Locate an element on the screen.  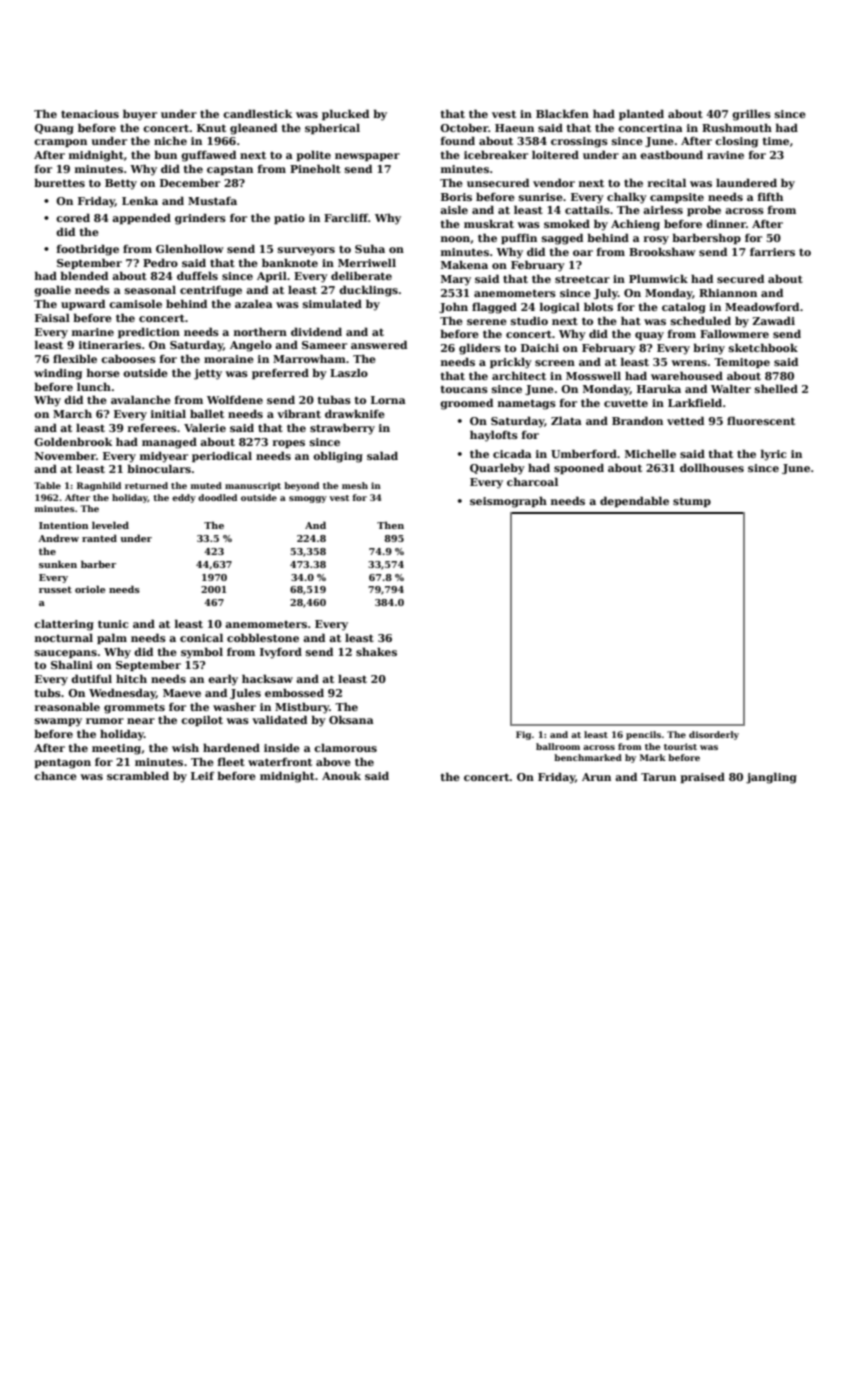
crossings is located at coordinates (579, 142).
